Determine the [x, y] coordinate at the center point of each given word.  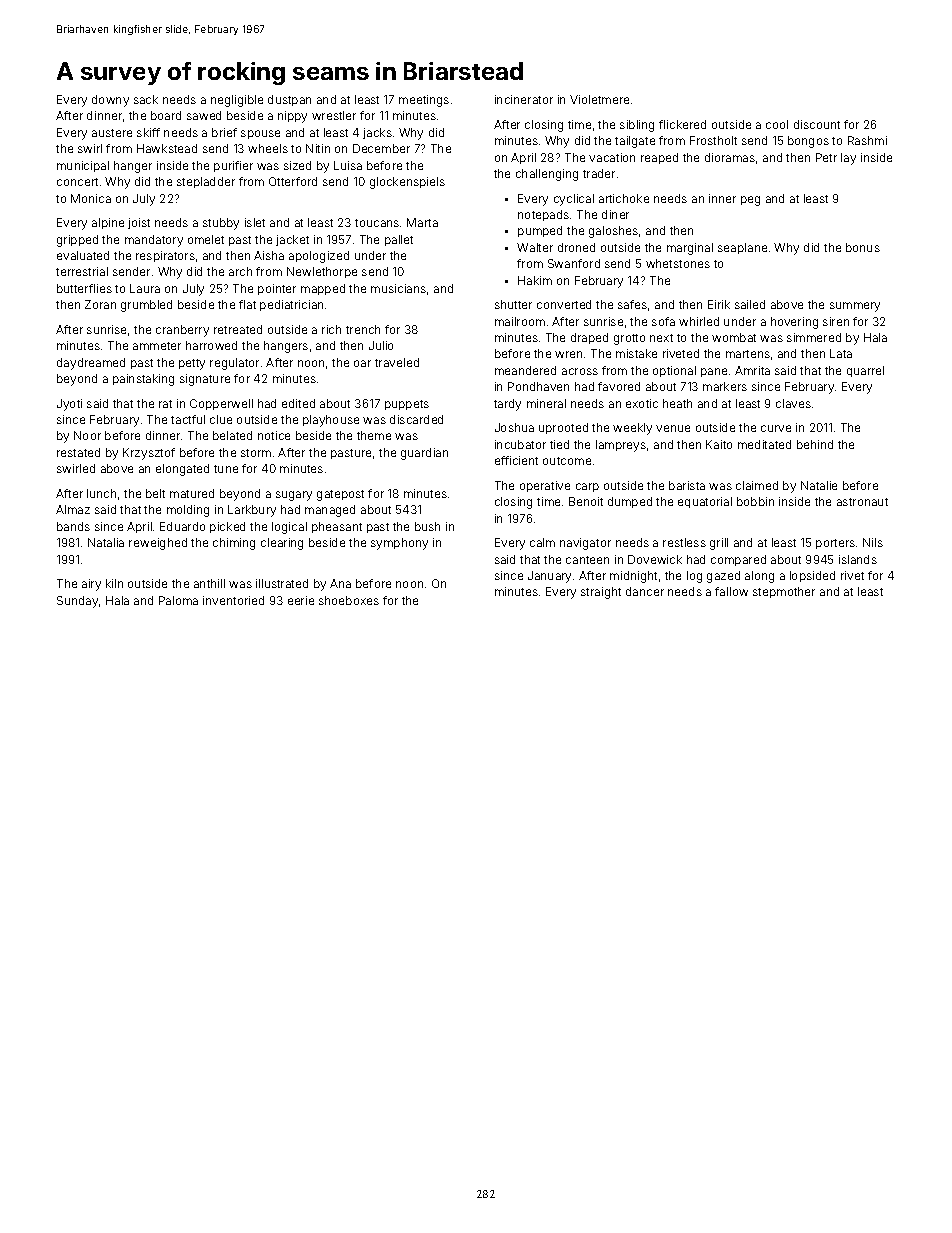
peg [750, 201]
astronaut [862, 502]
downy [110, 101]
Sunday [77, 602]
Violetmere [599, 99]
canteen [587, 560]
